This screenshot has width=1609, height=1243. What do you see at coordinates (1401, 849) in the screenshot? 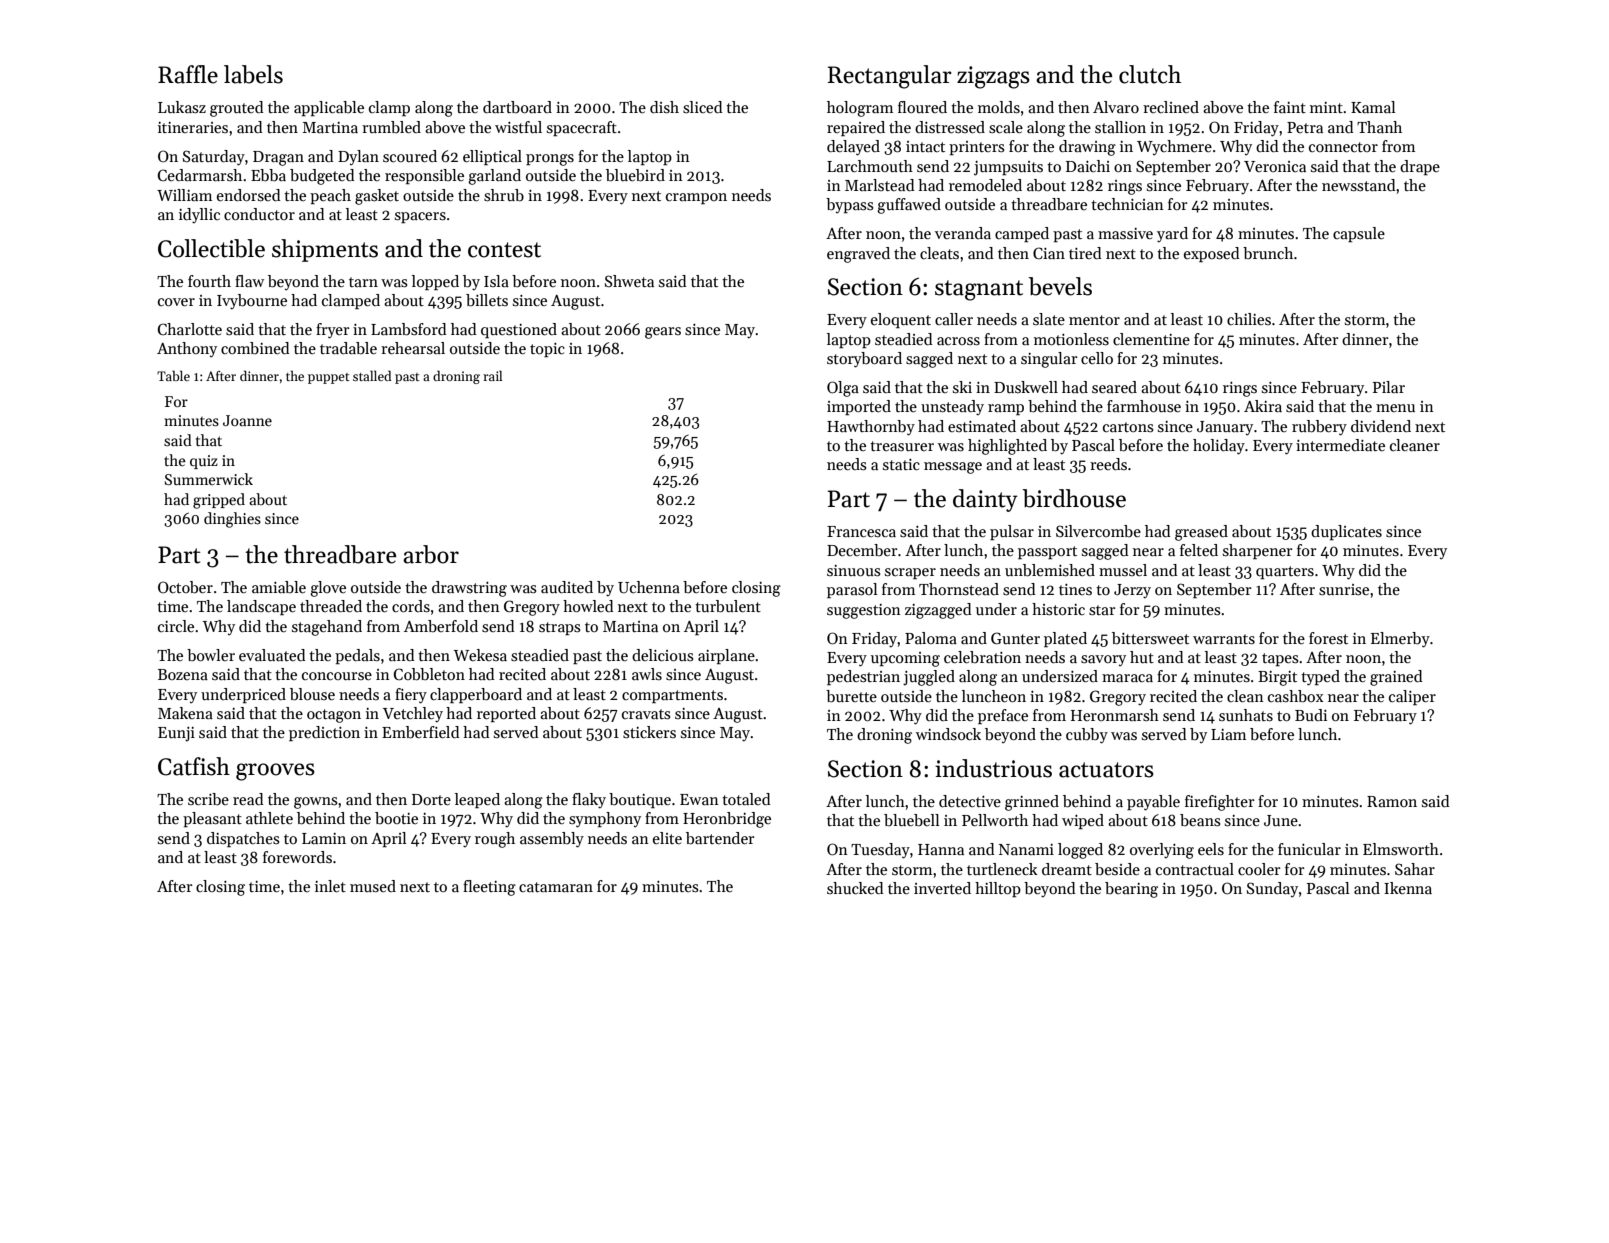
I see `Elmsworth` at bounding box center [1401, 849].
